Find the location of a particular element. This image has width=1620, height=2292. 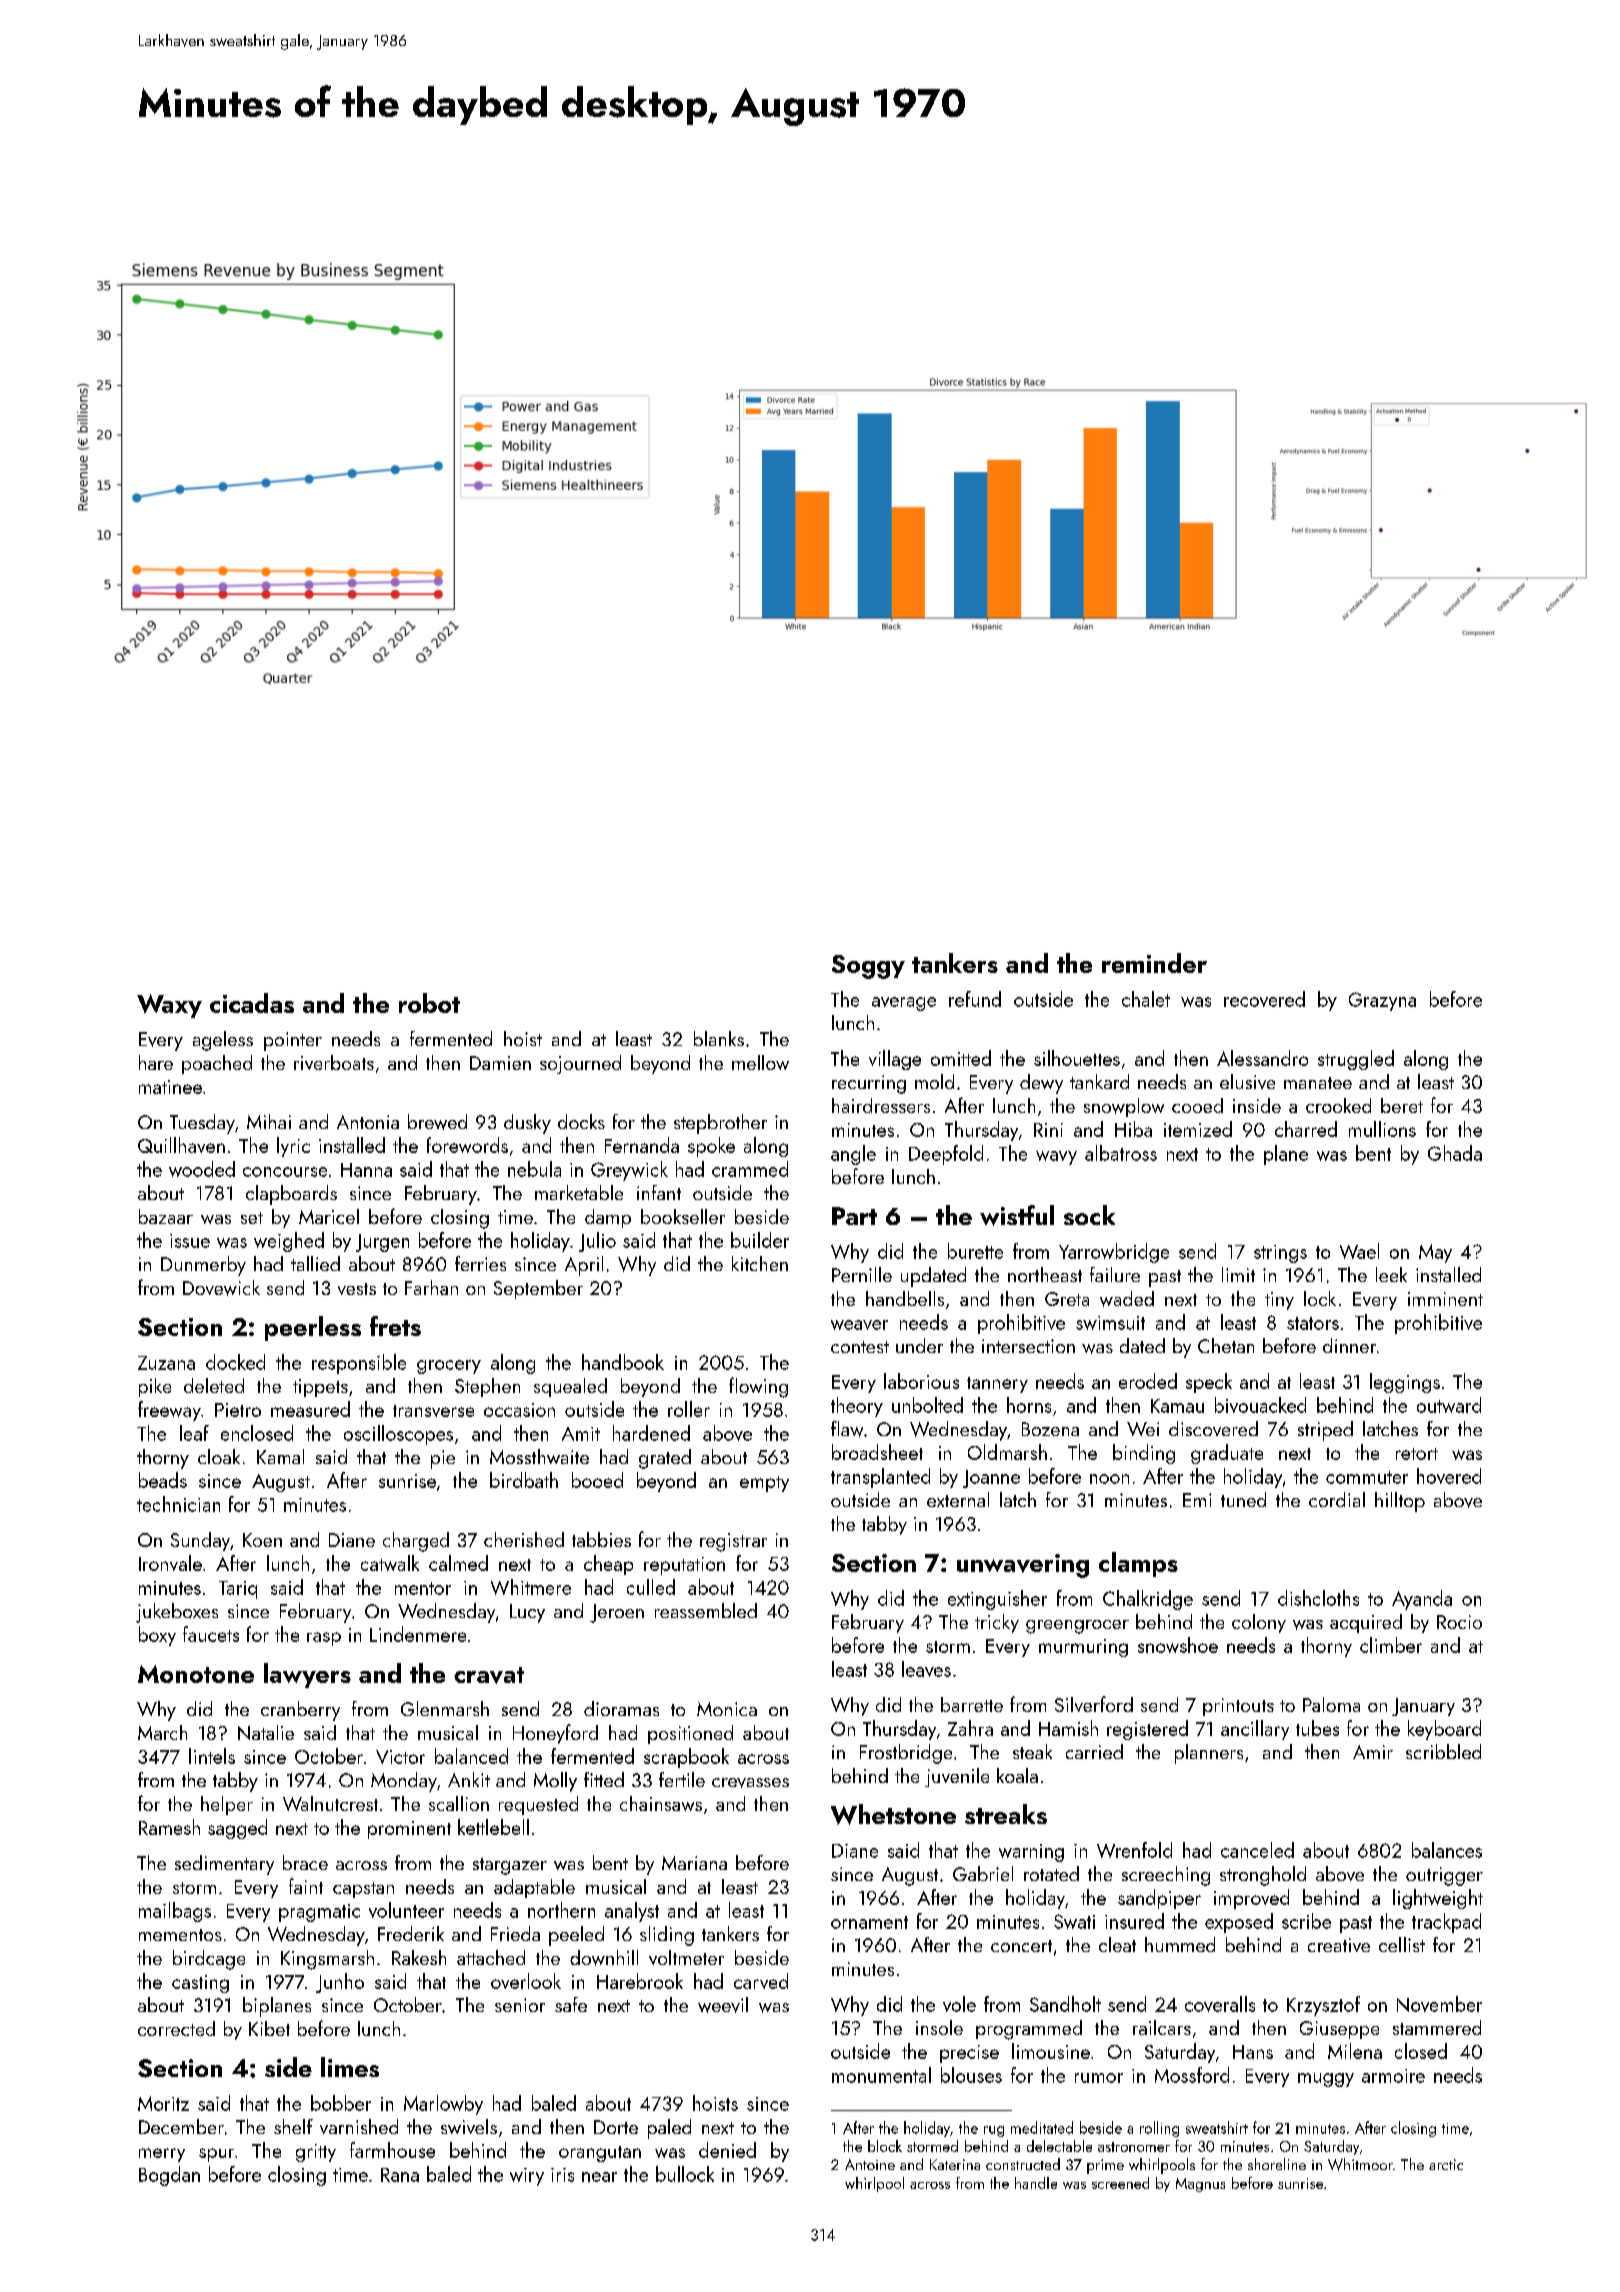

Rana is located at coordinates (400, 2175).
